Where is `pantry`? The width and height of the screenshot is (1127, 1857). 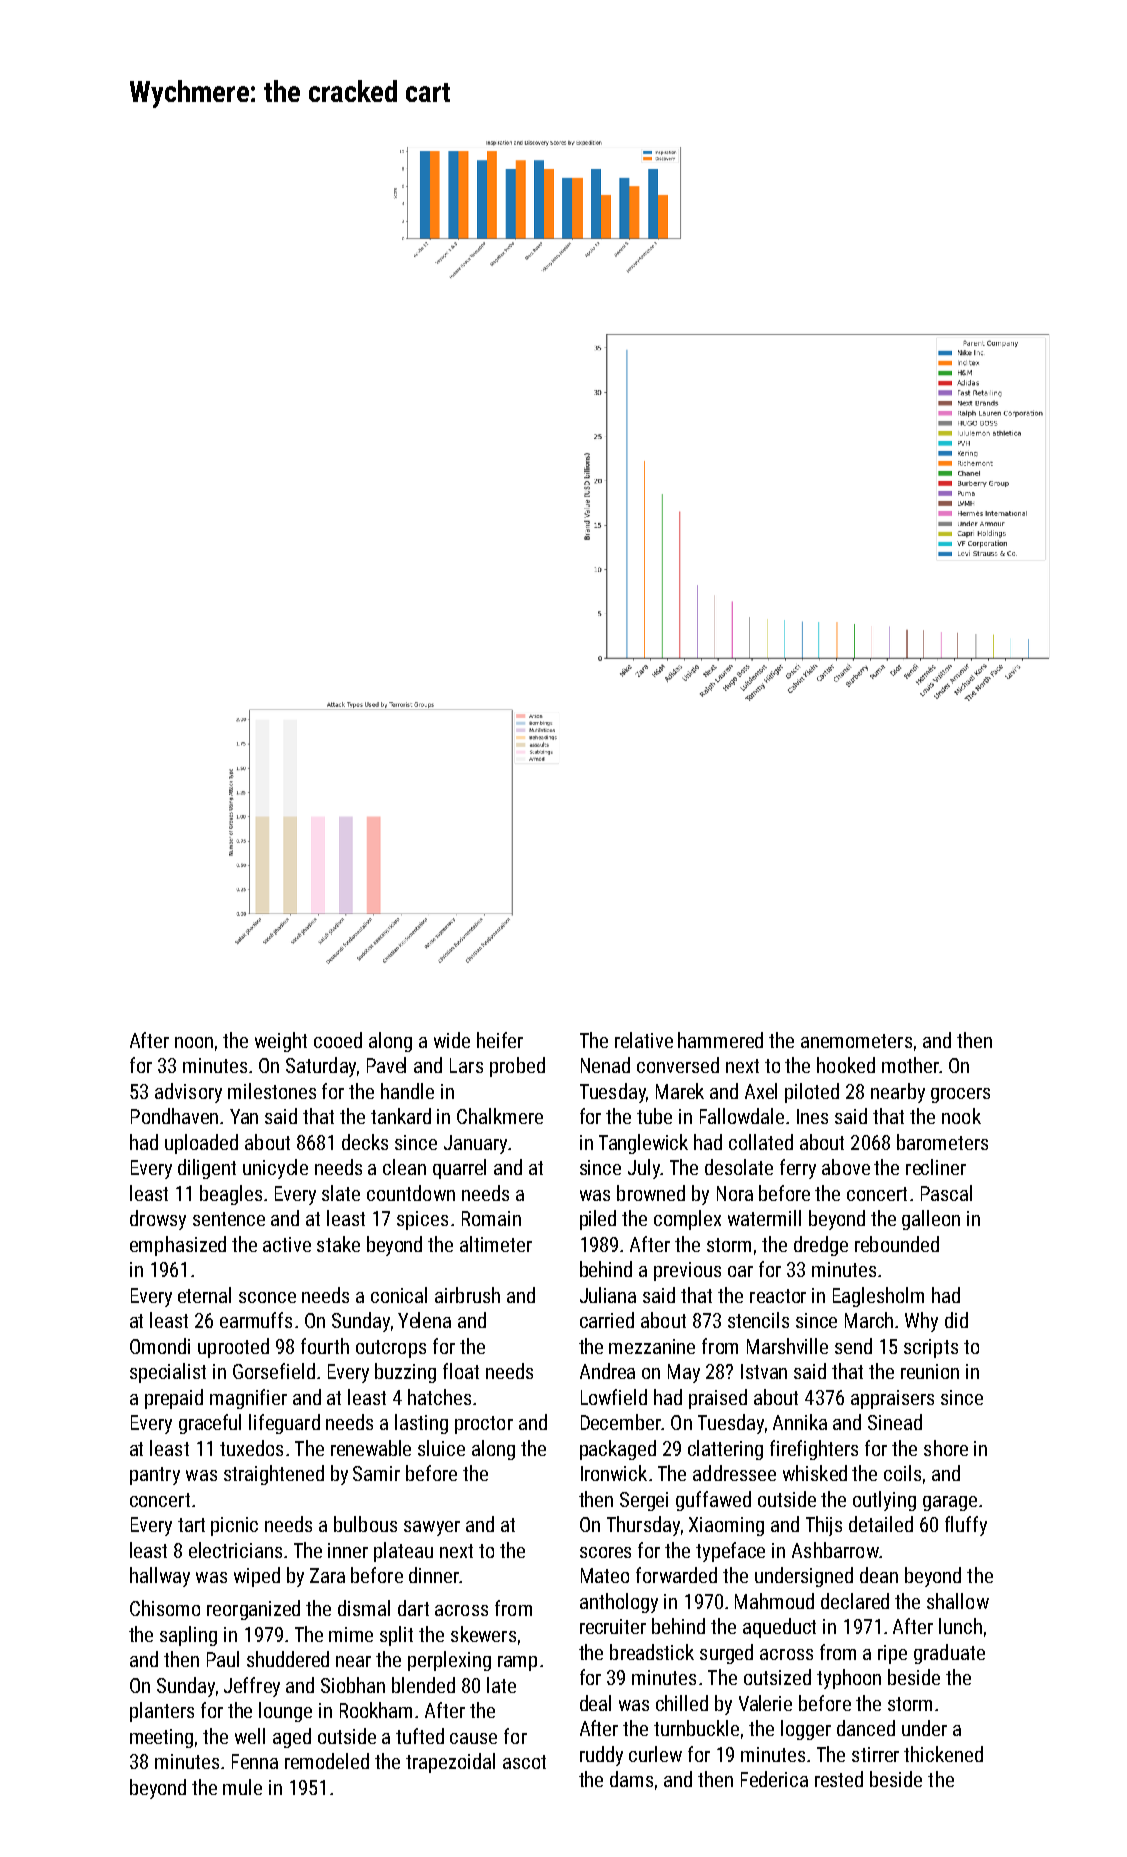
pantry is located at coordinates (155, 1476).
